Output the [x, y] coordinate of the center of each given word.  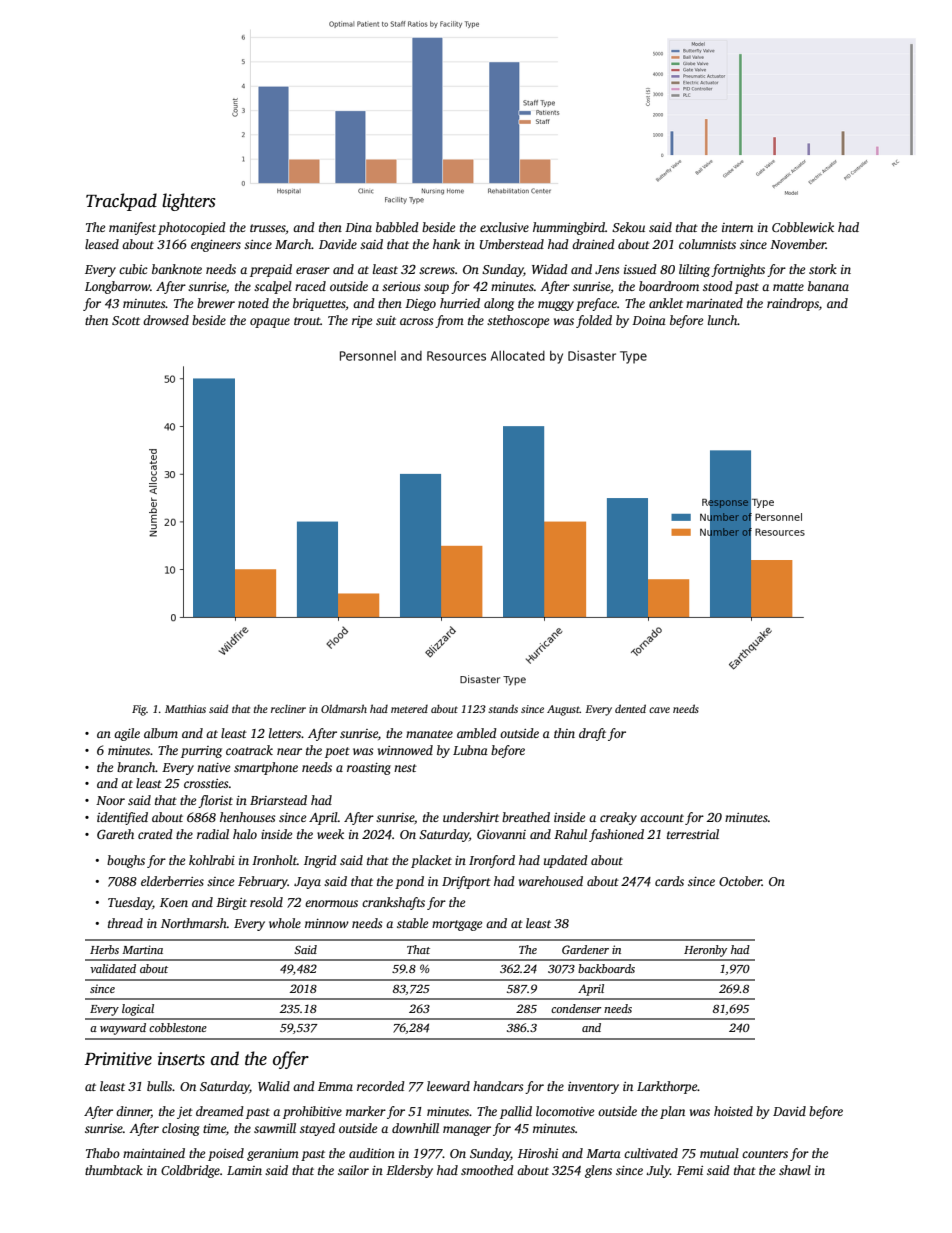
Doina [649, 320]
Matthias [185, 708]
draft [592, 734]
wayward [123, 1029]
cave [659, 710]
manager [467, 1131]
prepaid [271, 270]
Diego [420, 305]
